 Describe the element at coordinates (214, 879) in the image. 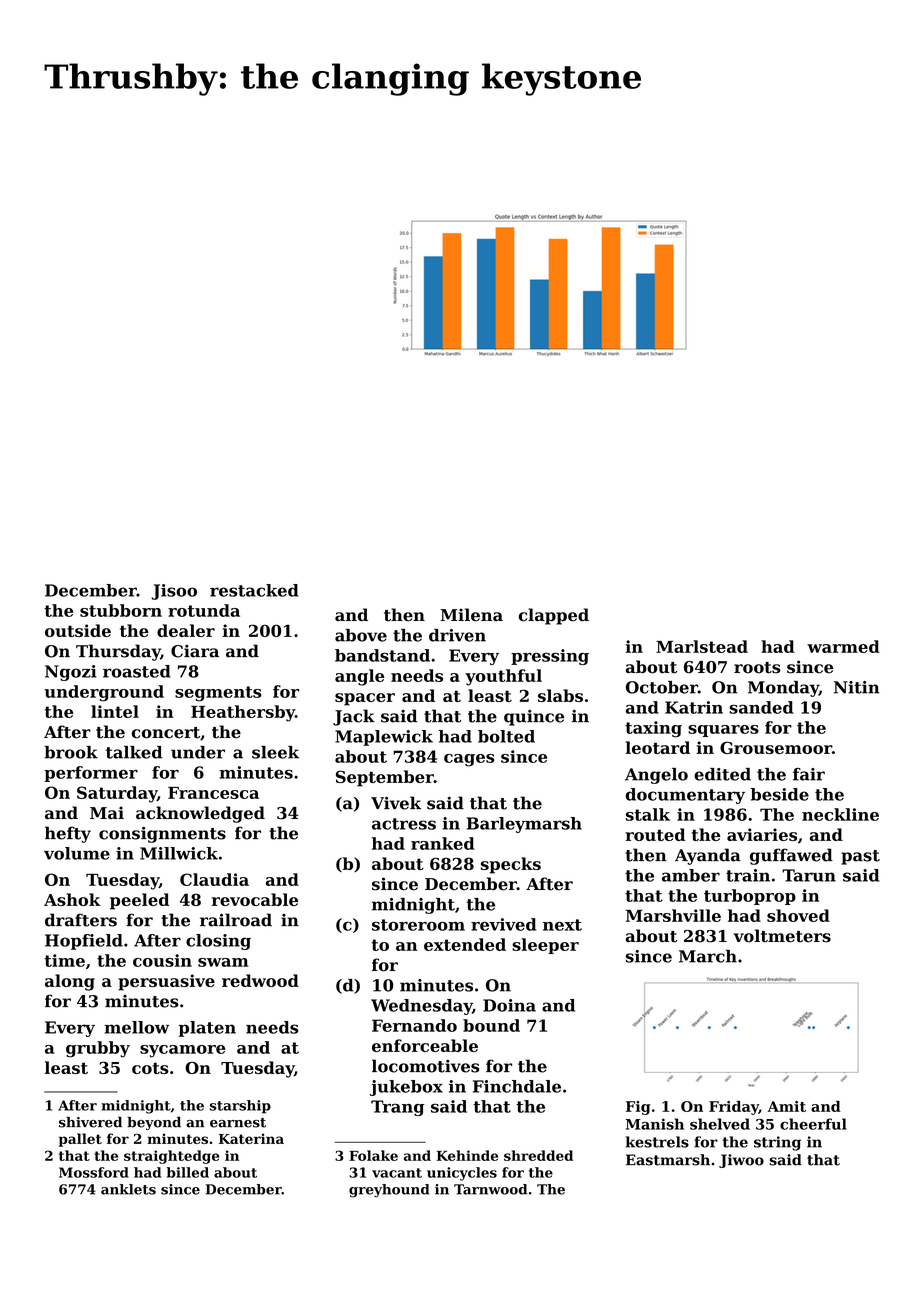

I see `Claudia` at that location.
